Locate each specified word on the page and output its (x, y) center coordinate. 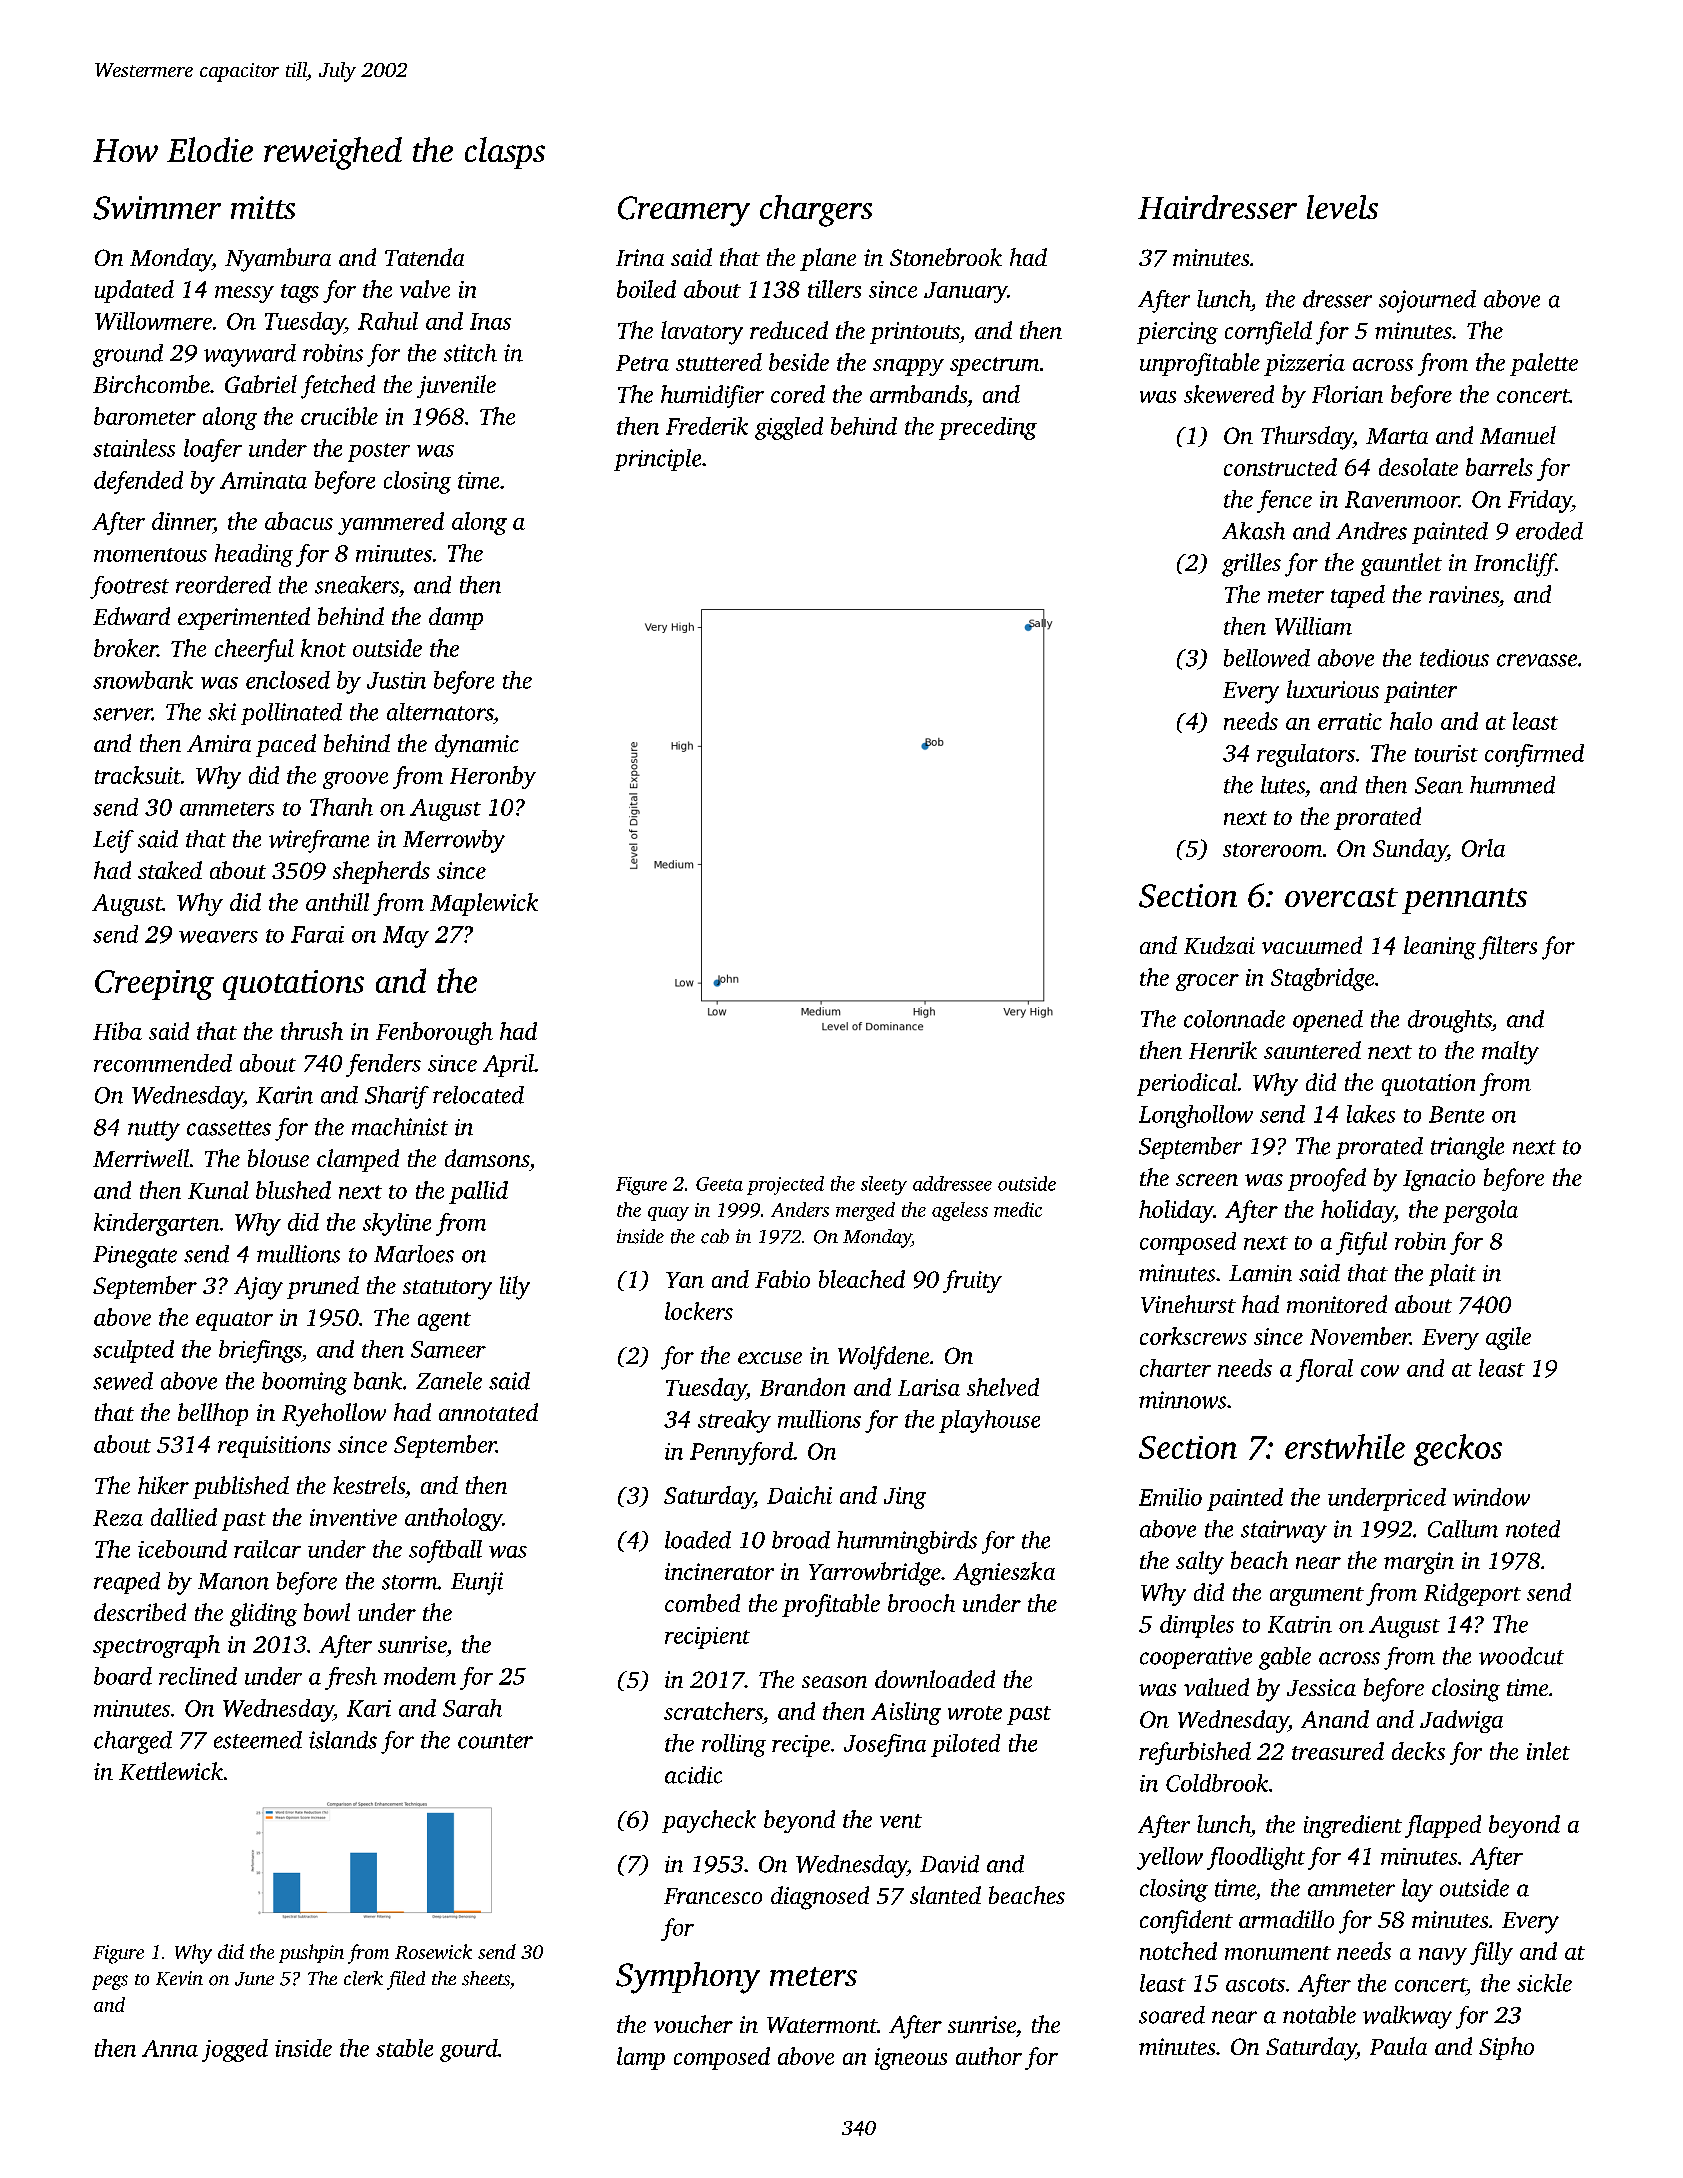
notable (1319, 2015)
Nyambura (278, 260)
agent (444, 1321)
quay (668, 1214)
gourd (469, 2050)
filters (1508, 948)
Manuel (1518, 435)
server (122, 714)
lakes (1371, 1114)
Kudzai (1219, 945)
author (989, 2056)
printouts (915, 333)
